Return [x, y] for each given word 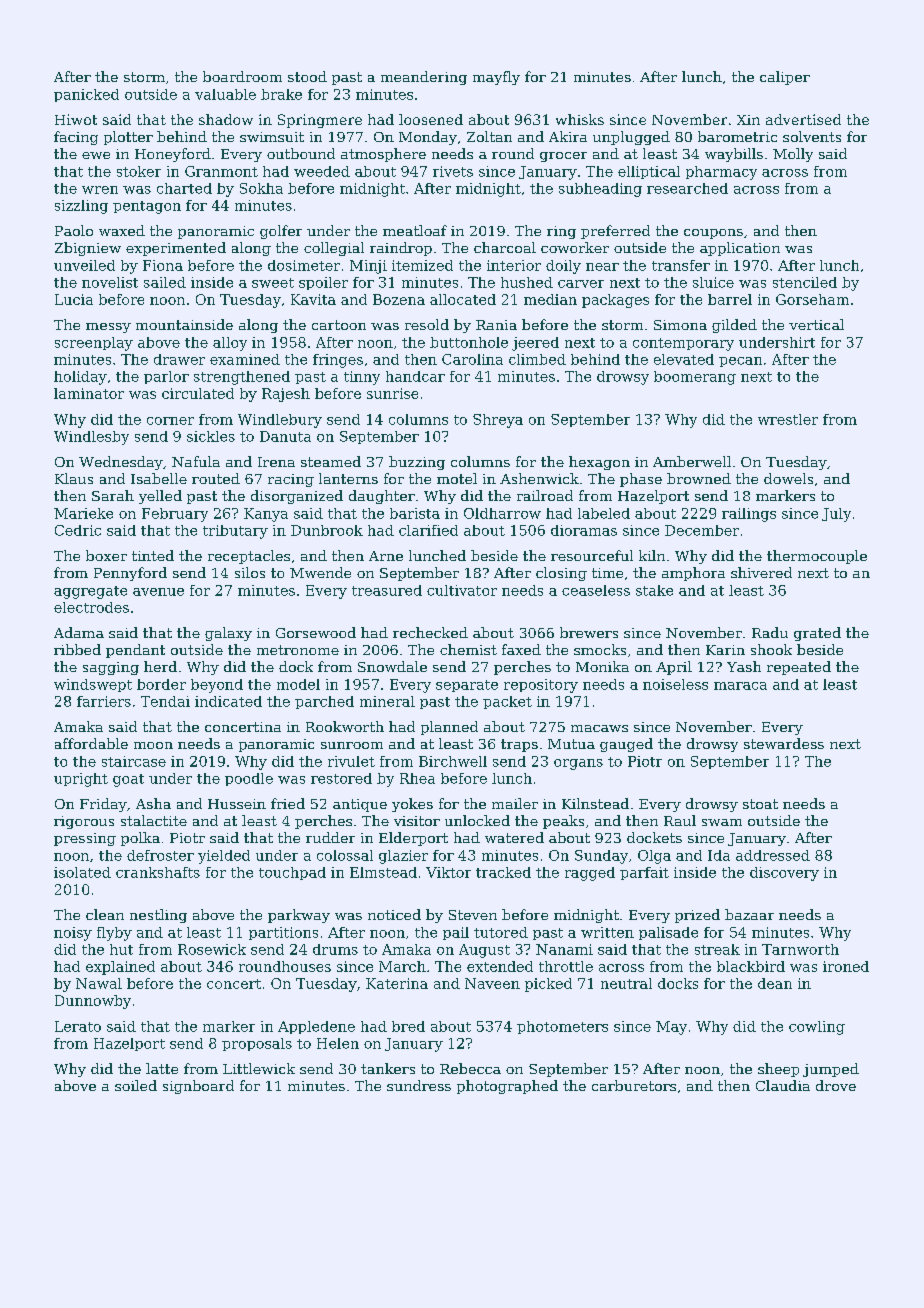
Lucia [74, 299]
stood [307, 76]
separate [467, 686]
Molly [793, 155]
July [836, 515]
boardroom [242, 76]
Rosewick [212, 949]
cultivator [462, 590]
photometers [562, 1027]
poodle [249, 779]
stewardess [784, 743]
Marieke [83, 513]
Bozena [399, 299]
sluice [713, 282]
